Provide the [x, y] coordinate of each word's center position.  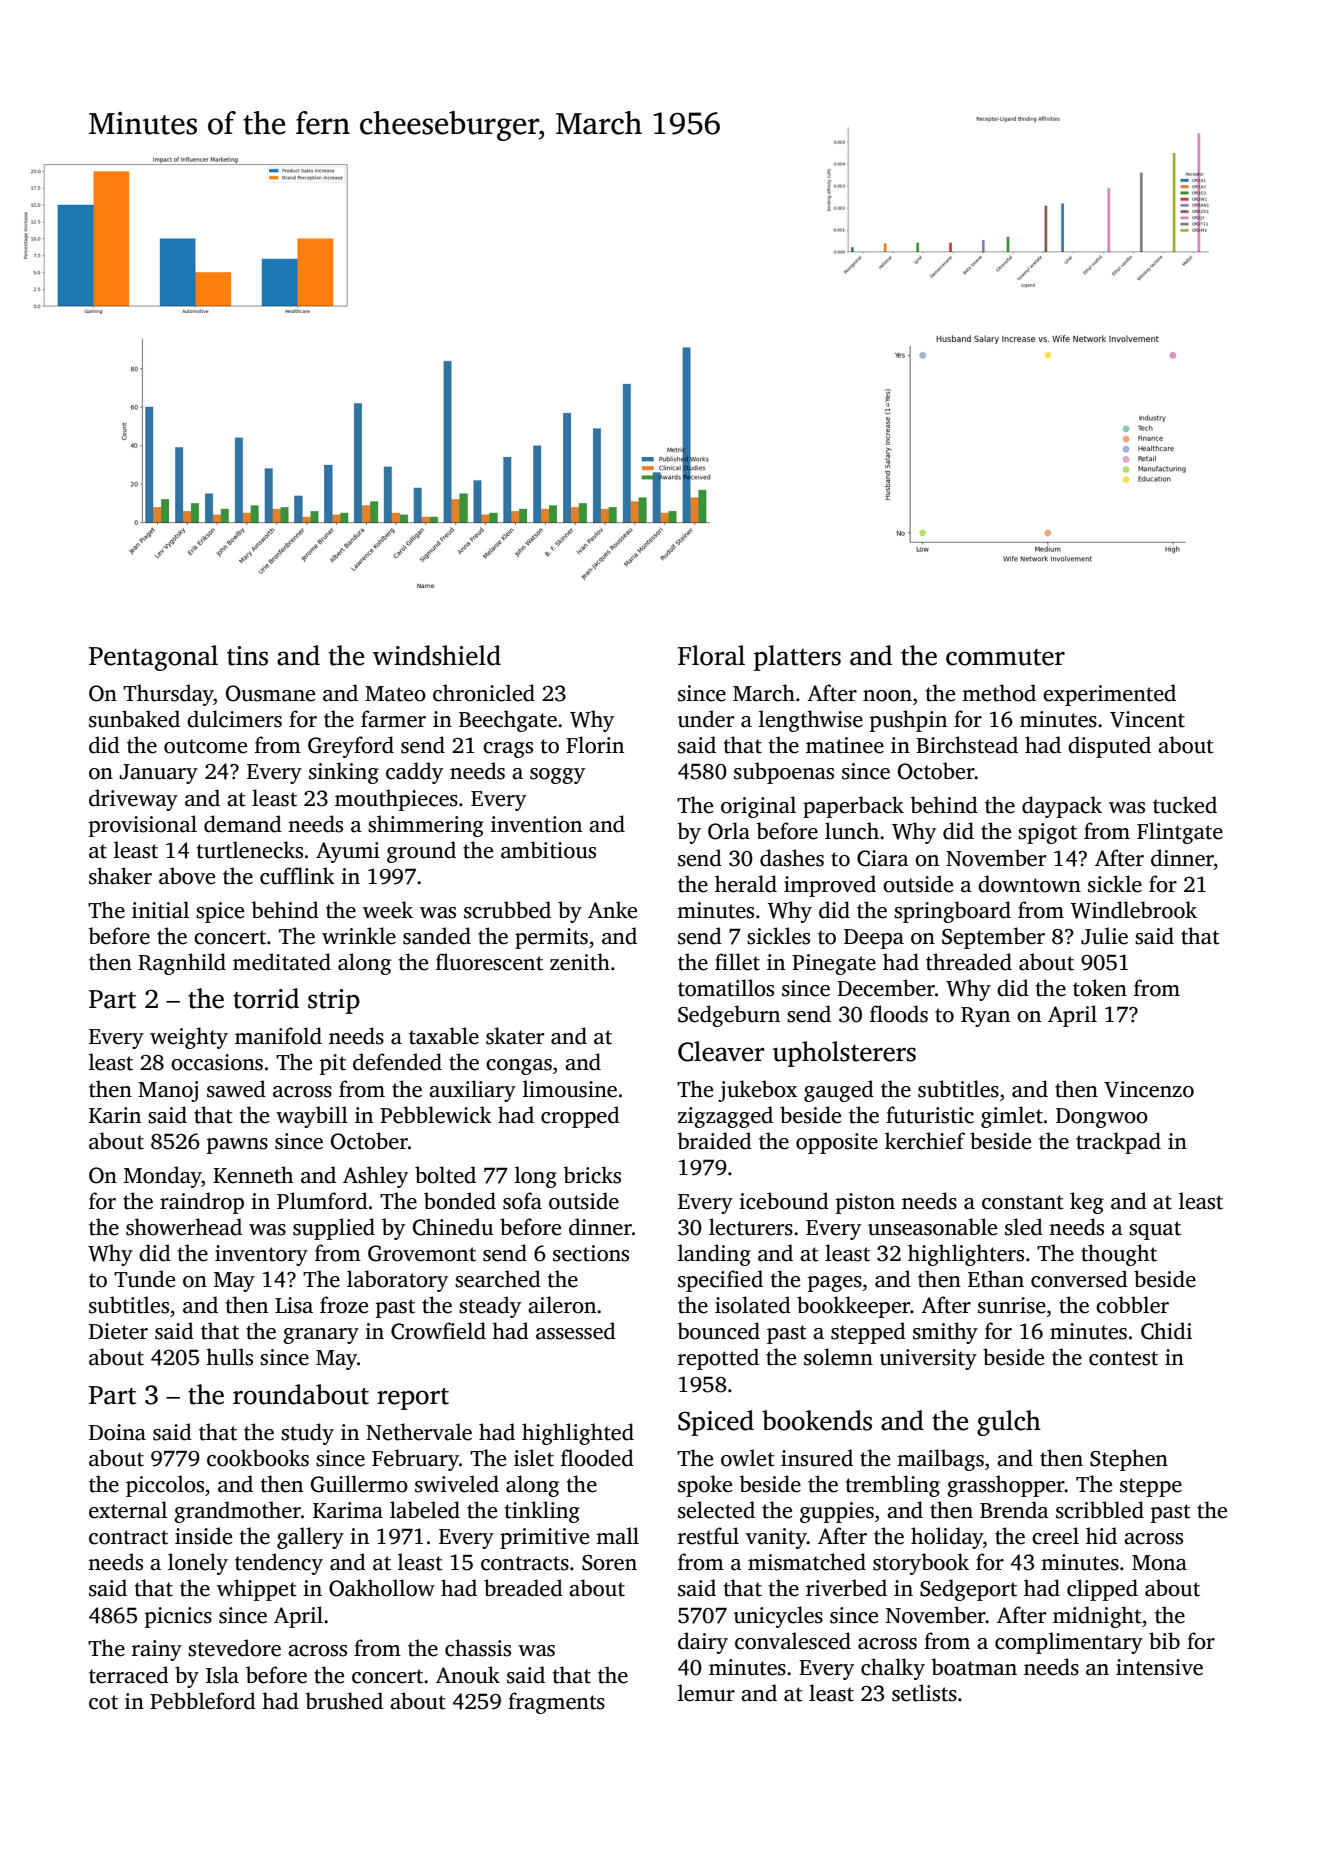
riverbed [846, 1588]
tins [247, 656]
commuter [1005, 657]
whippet [257, 1590]
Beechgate [508, 721]
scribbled [1100, 1510]
